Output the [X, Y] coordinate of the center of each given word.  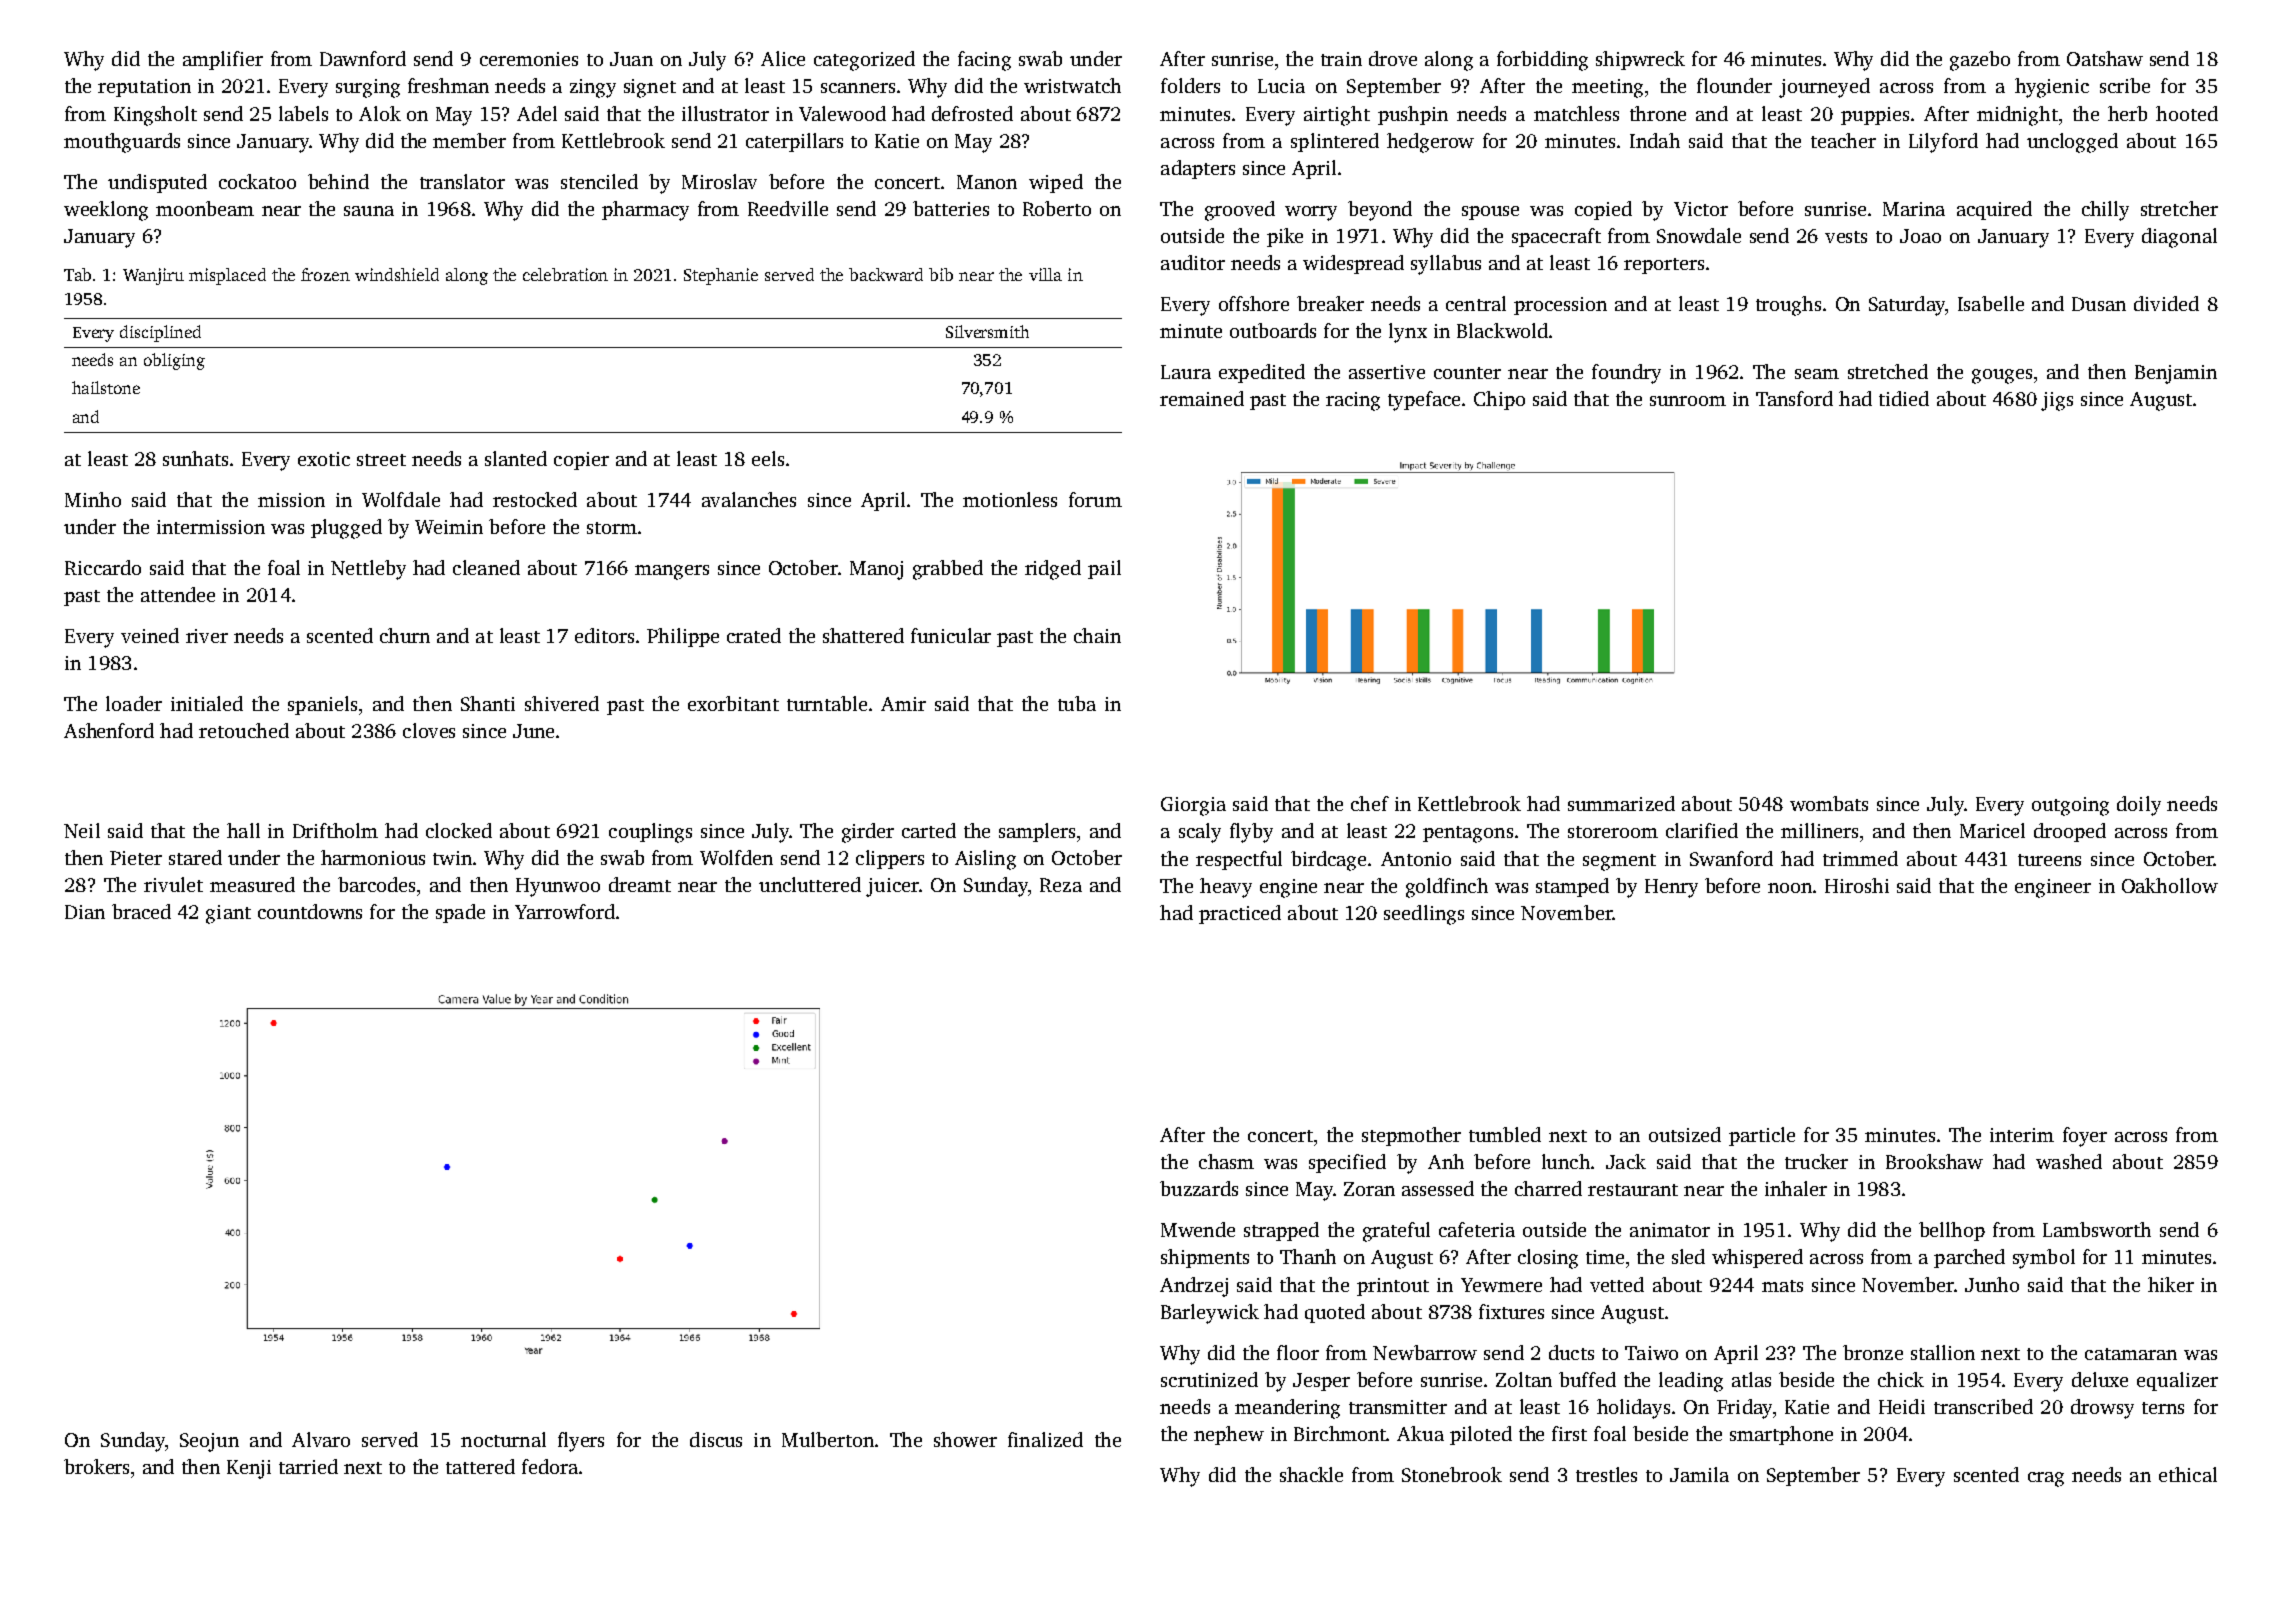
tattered [480, 1466]
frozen [325, 274]
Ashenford [109, 730]
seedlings [1424, 915]
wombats [1829, 803]
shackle [1311, 1474]
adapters [1198, 169]
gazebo [1980, 61]
